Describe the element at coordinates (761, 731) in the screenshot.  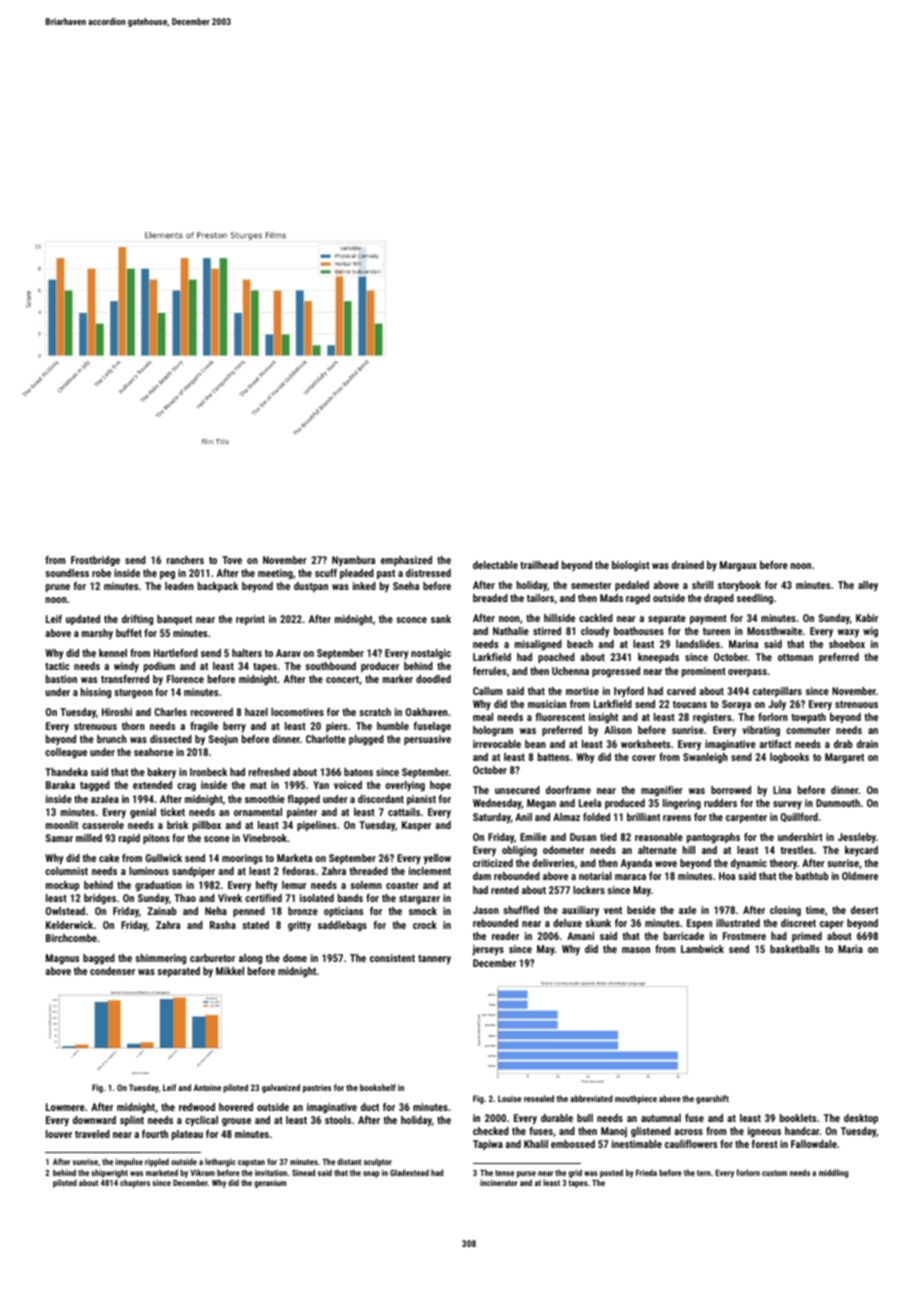
I see `vibrating` at that location.
